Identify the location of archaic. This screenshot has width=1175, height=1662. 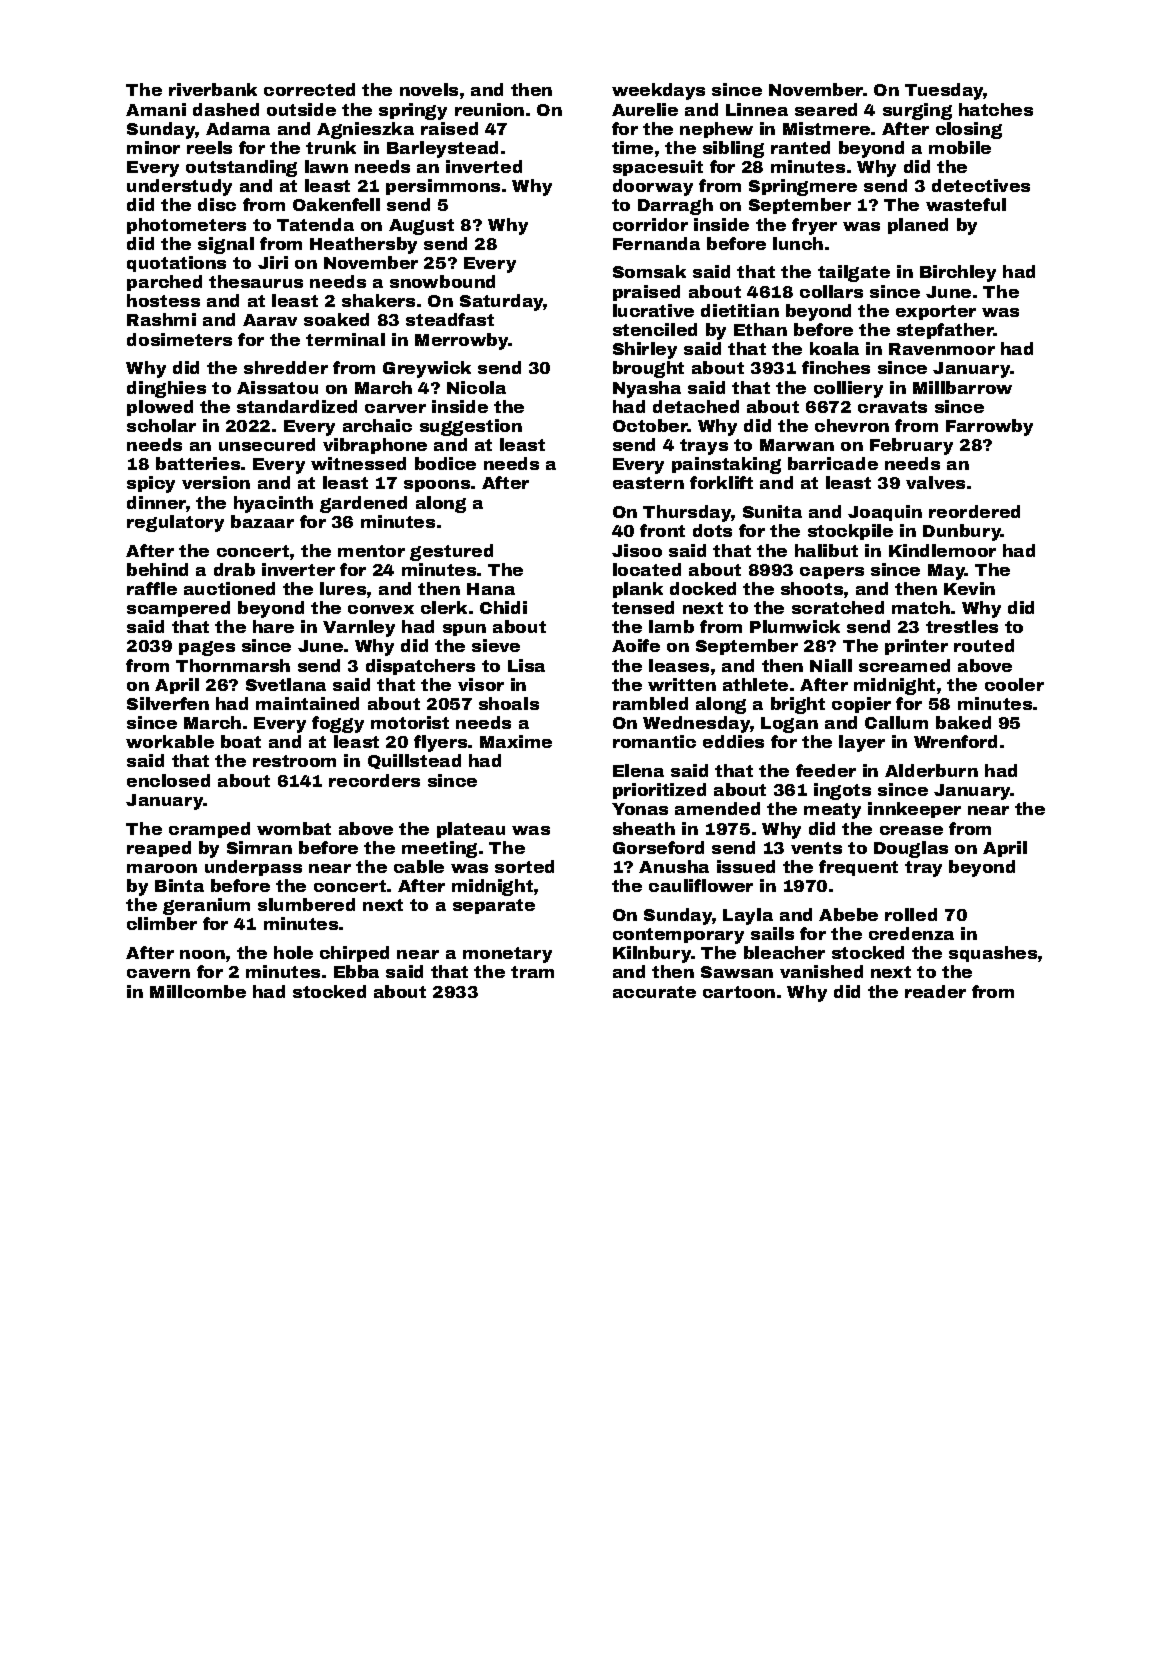
(377, 425).
